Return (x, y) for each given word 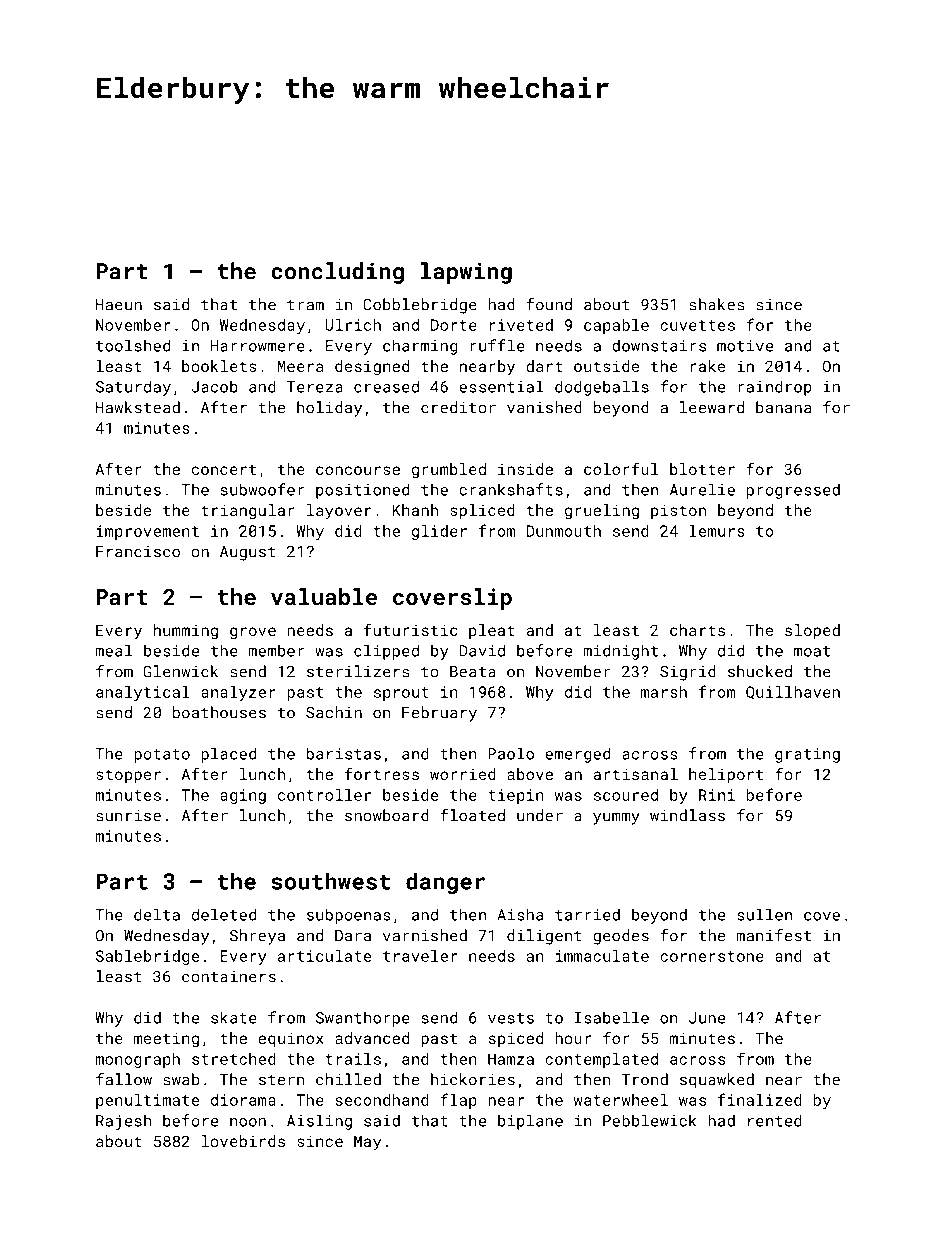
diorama (243, 1100)
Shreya (257, 937)
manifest (773, 935)
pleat (492, 631)
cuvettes (697, 325)
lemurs (717, 531)
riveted (521, 325)
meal (114, 650)
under (540, 815)
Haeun (119, 305)
